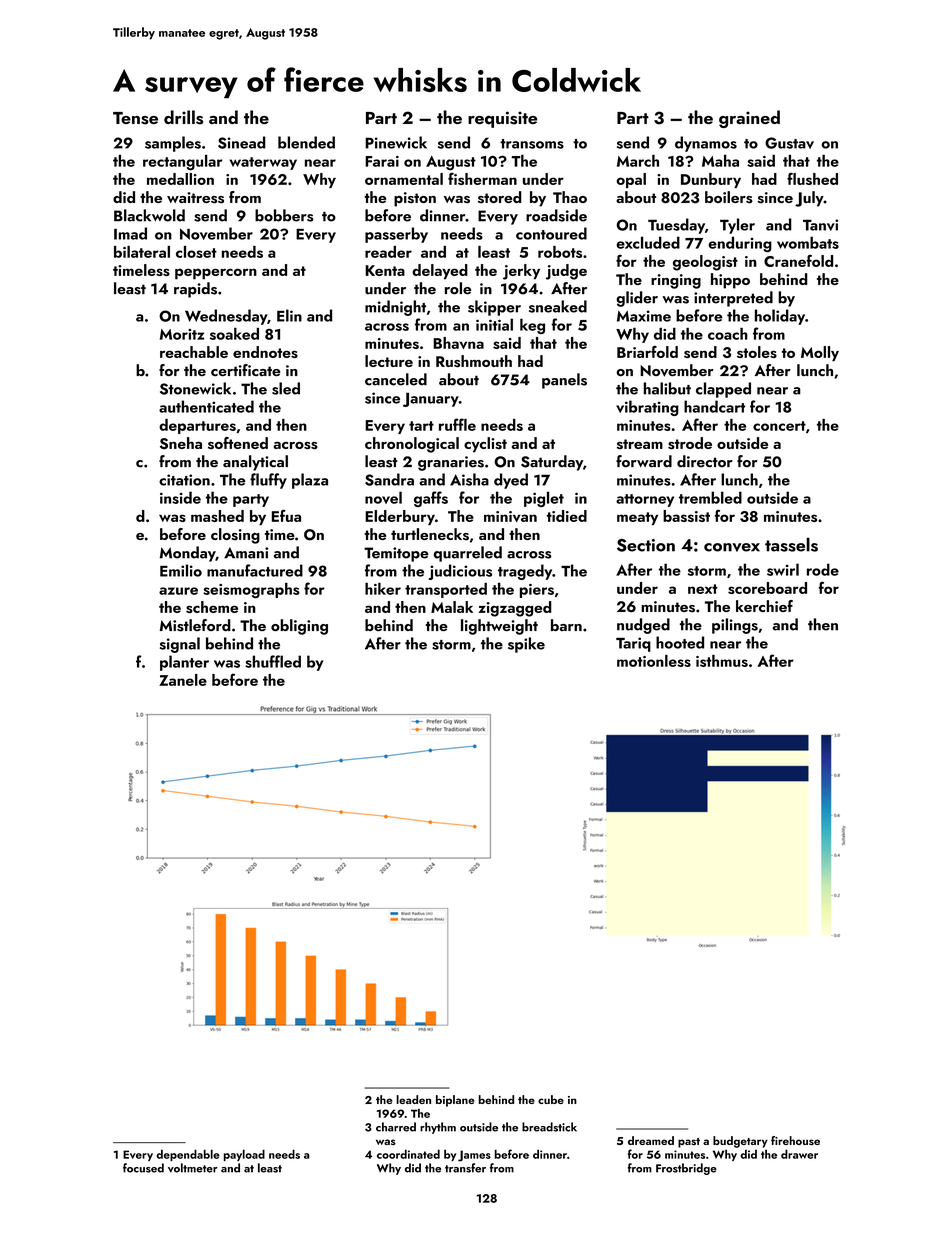 The height and width of the screenshot is (1233, 952). What do you see at coordinates (430, 534) in the screenshot?
I see `turtlenecks` at bounding box center [430, 534].
